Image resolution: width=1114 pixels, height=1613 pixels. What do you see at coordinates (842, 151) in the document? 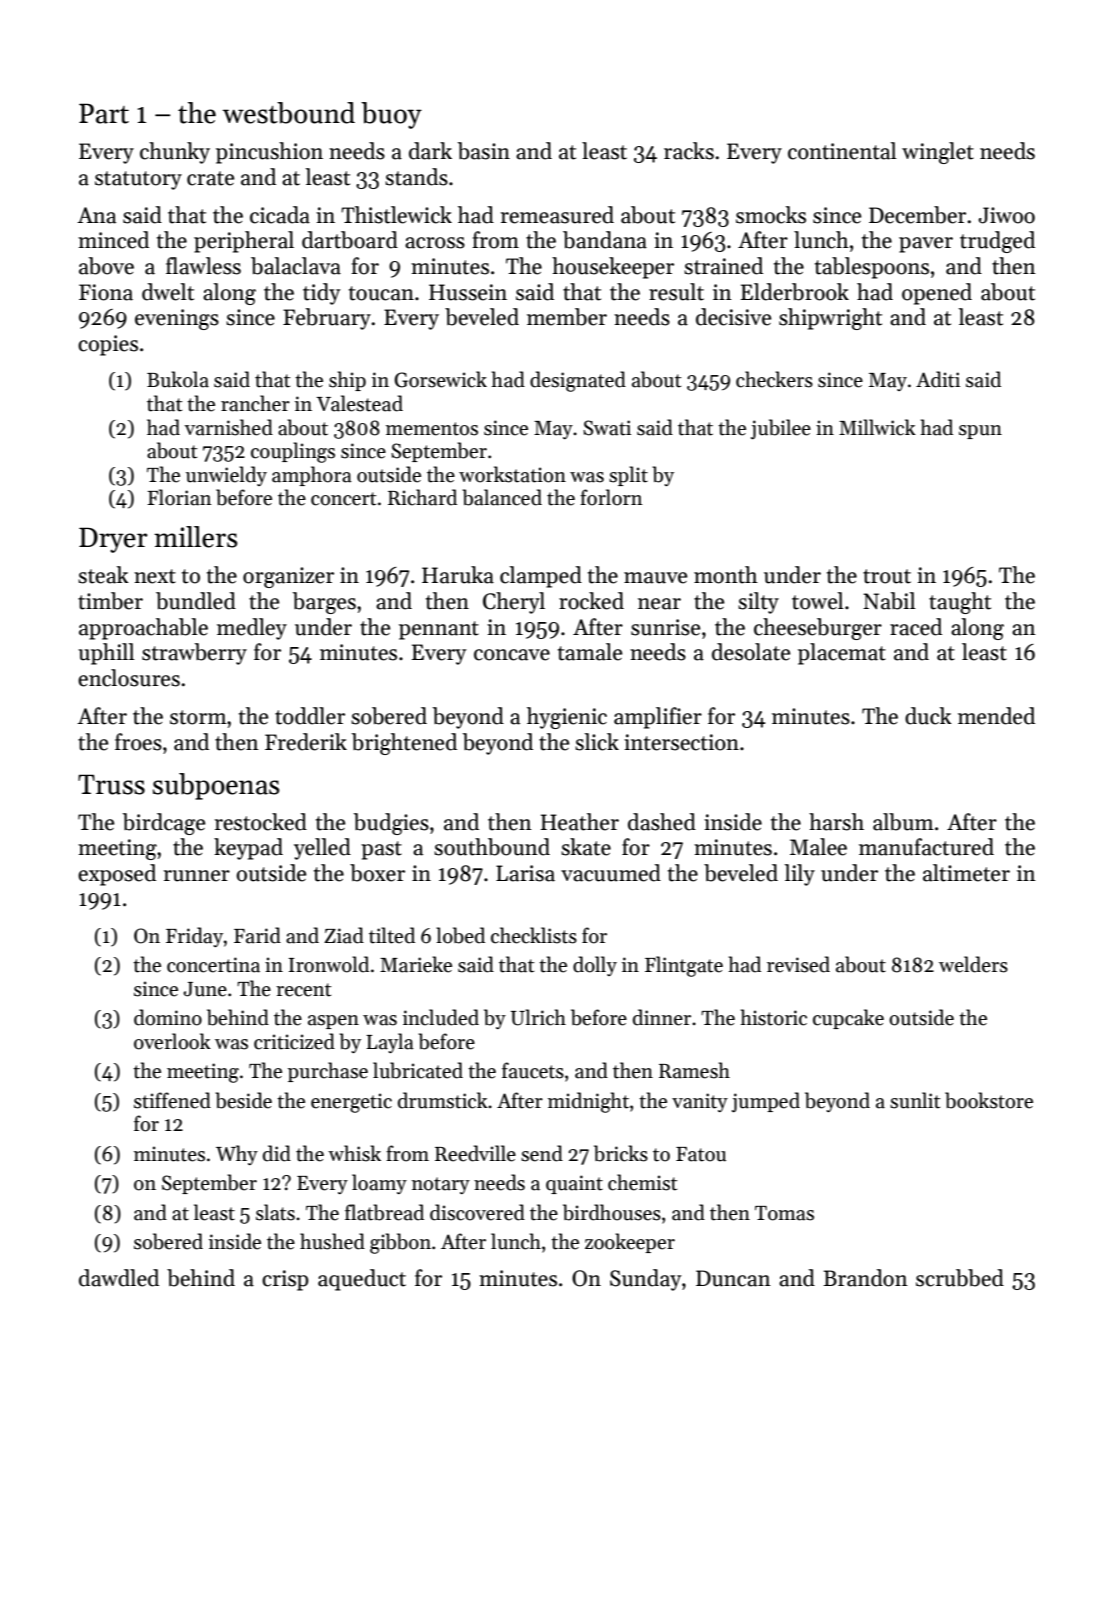
I see `continental` at bounding box center [842, 151].
